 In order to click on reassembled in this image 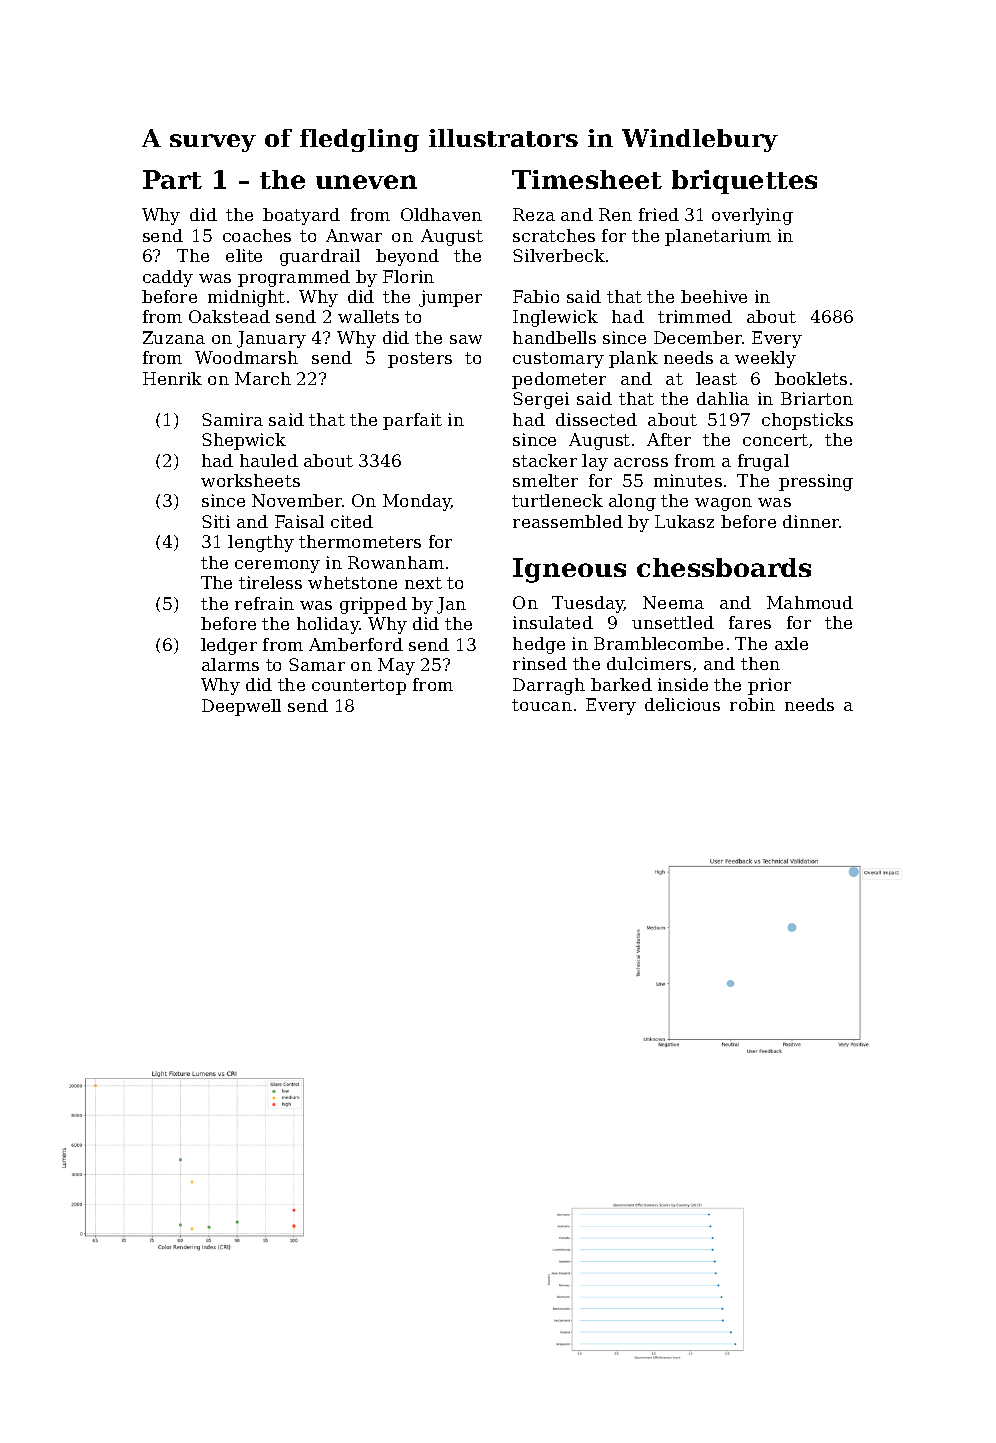, I will do `click(568, 521)`.
